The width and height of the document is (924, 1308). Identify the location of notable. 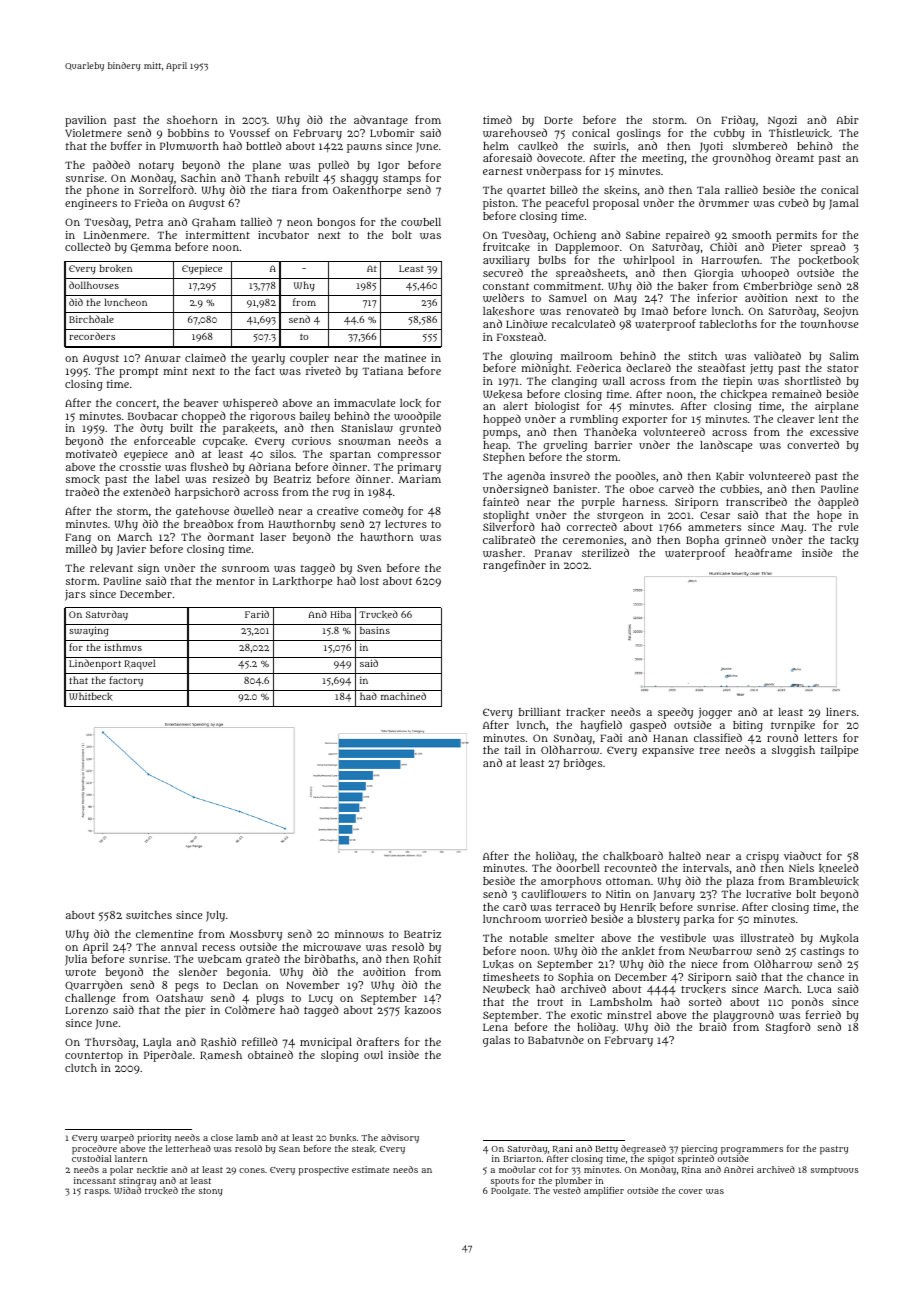
(529, 938).
